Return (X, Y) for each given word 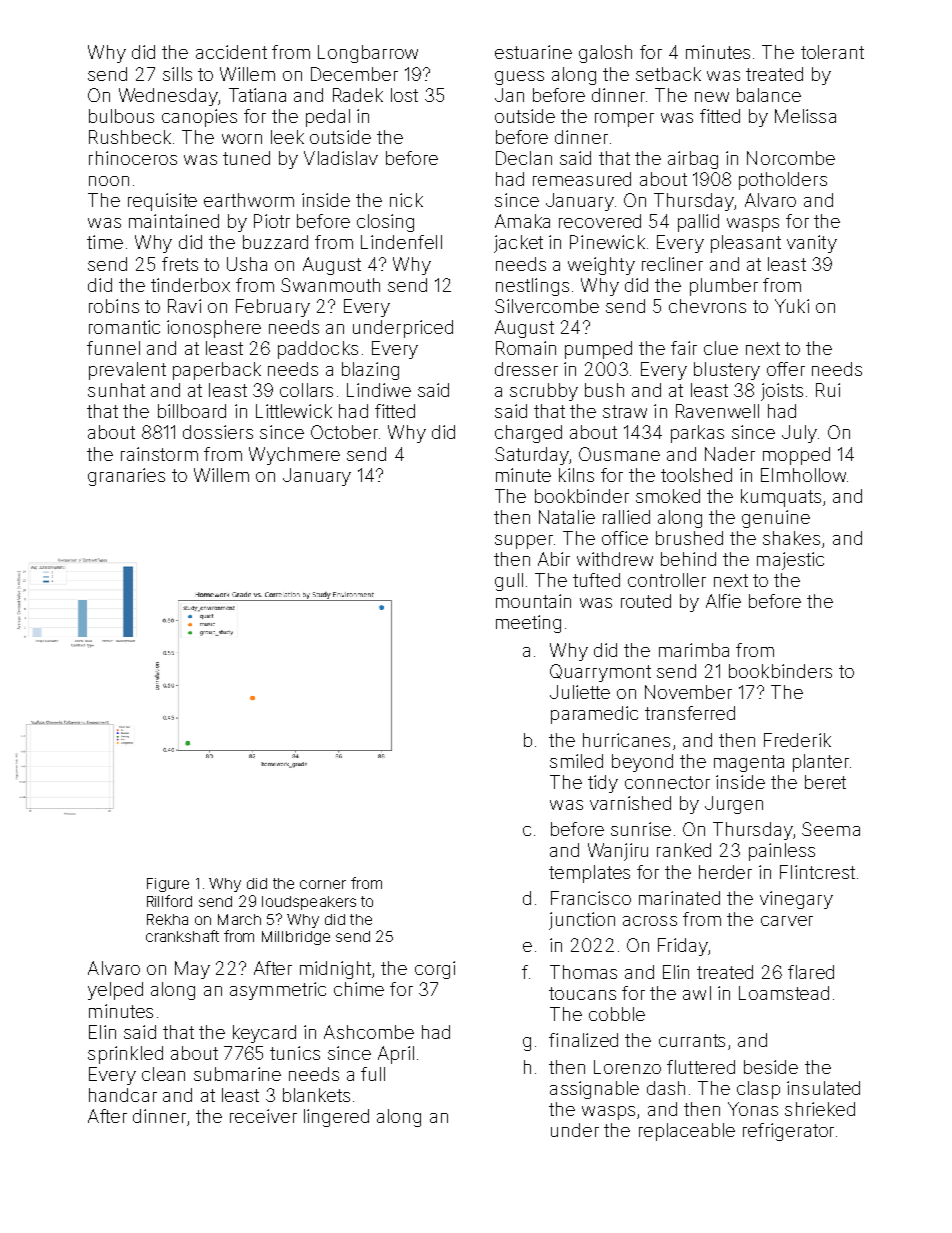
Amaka (522, 221)
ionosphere (214, 329)
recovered (600, 221)
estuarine (533, 52)
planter (821, 763)
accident (231, 52)
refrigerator (788, 1132)
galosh (605, 54)
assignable (594, 1090)
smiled (576, 761)
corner (323, 884)
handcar (123, 1095)
